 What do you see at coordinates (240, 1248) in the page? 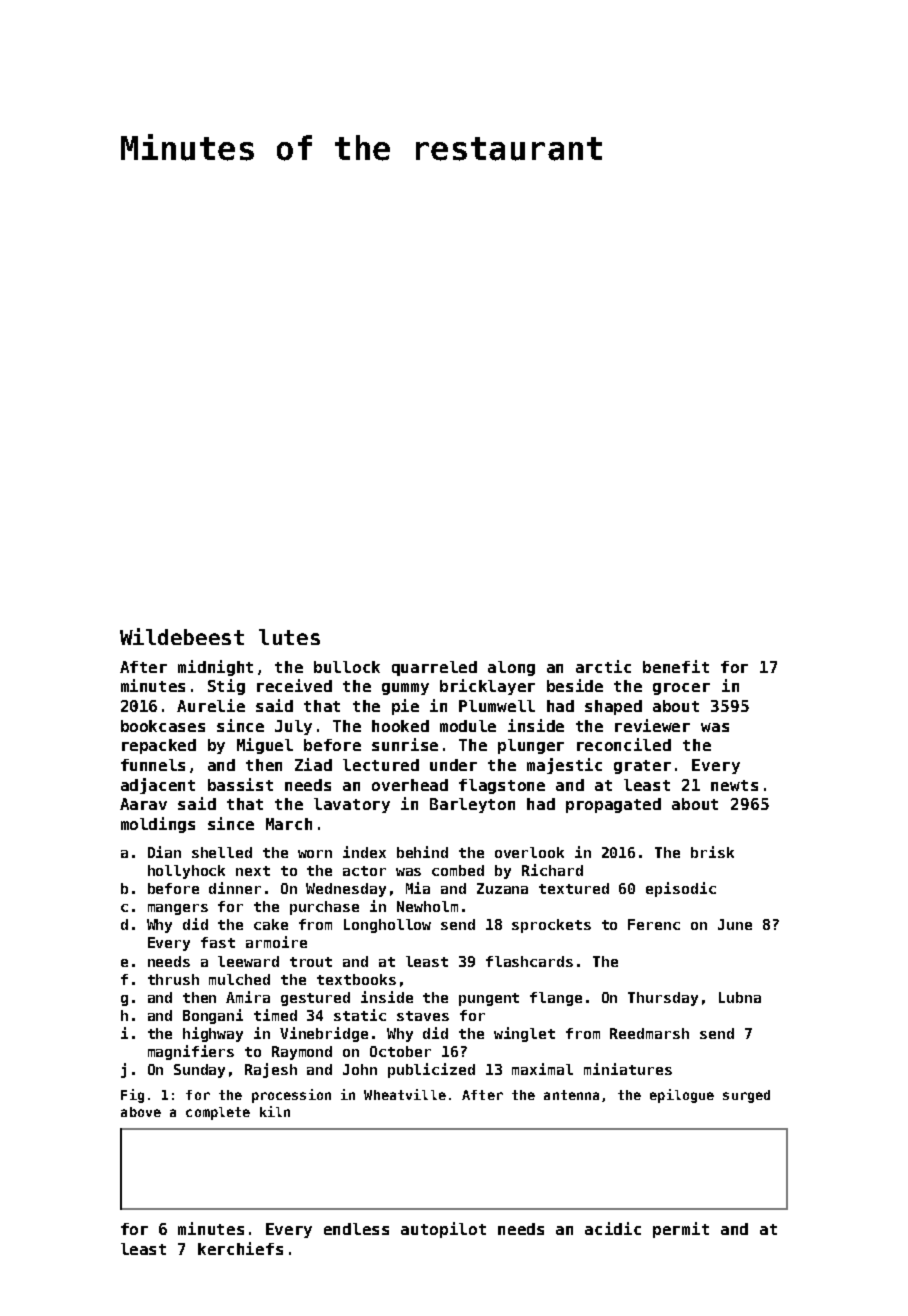
I see `kerchiefs` at bounding box center [240, 1248].
